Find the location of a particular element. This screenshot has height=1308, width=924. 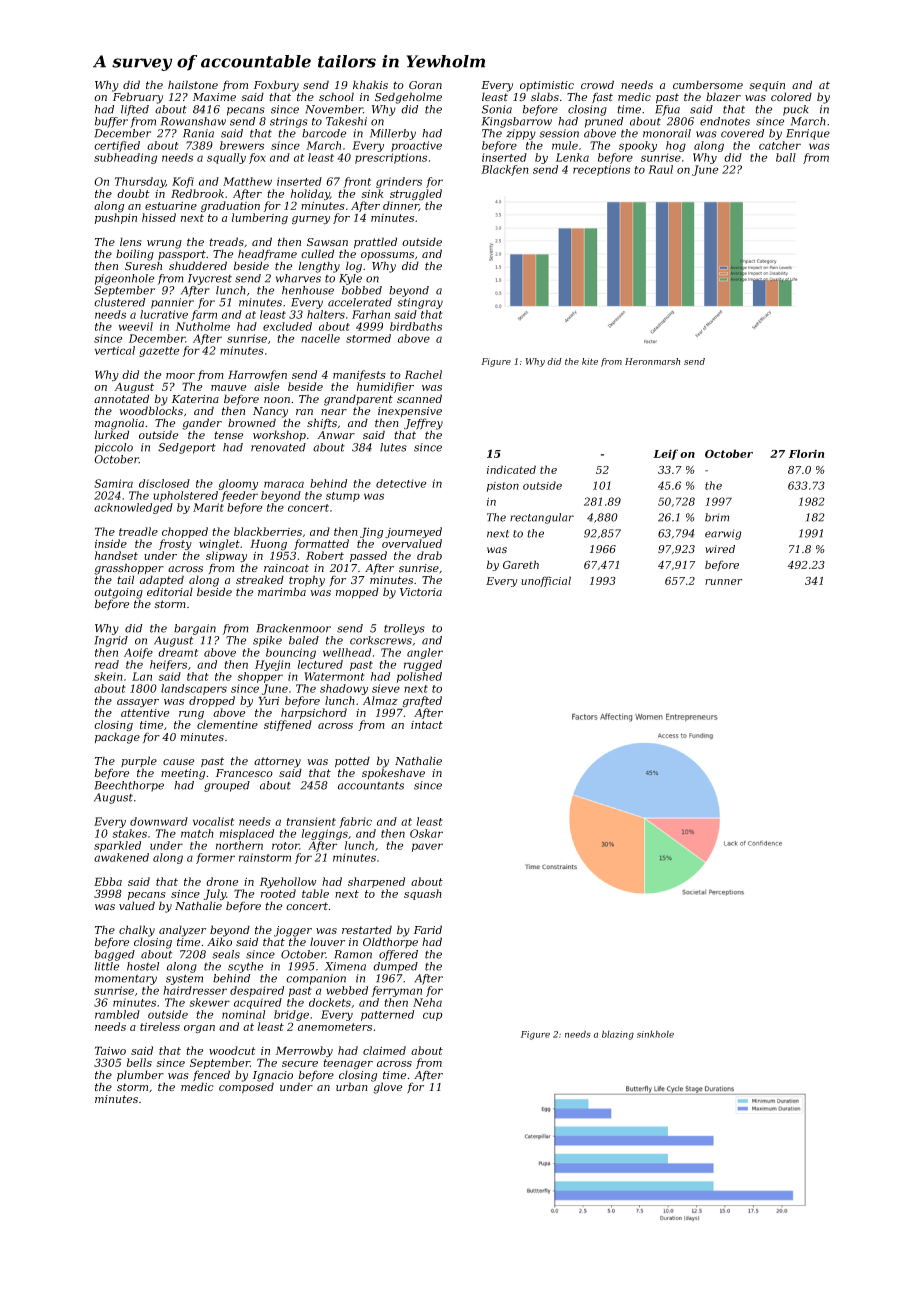

blazing is located at coordinates (618, 1035).
